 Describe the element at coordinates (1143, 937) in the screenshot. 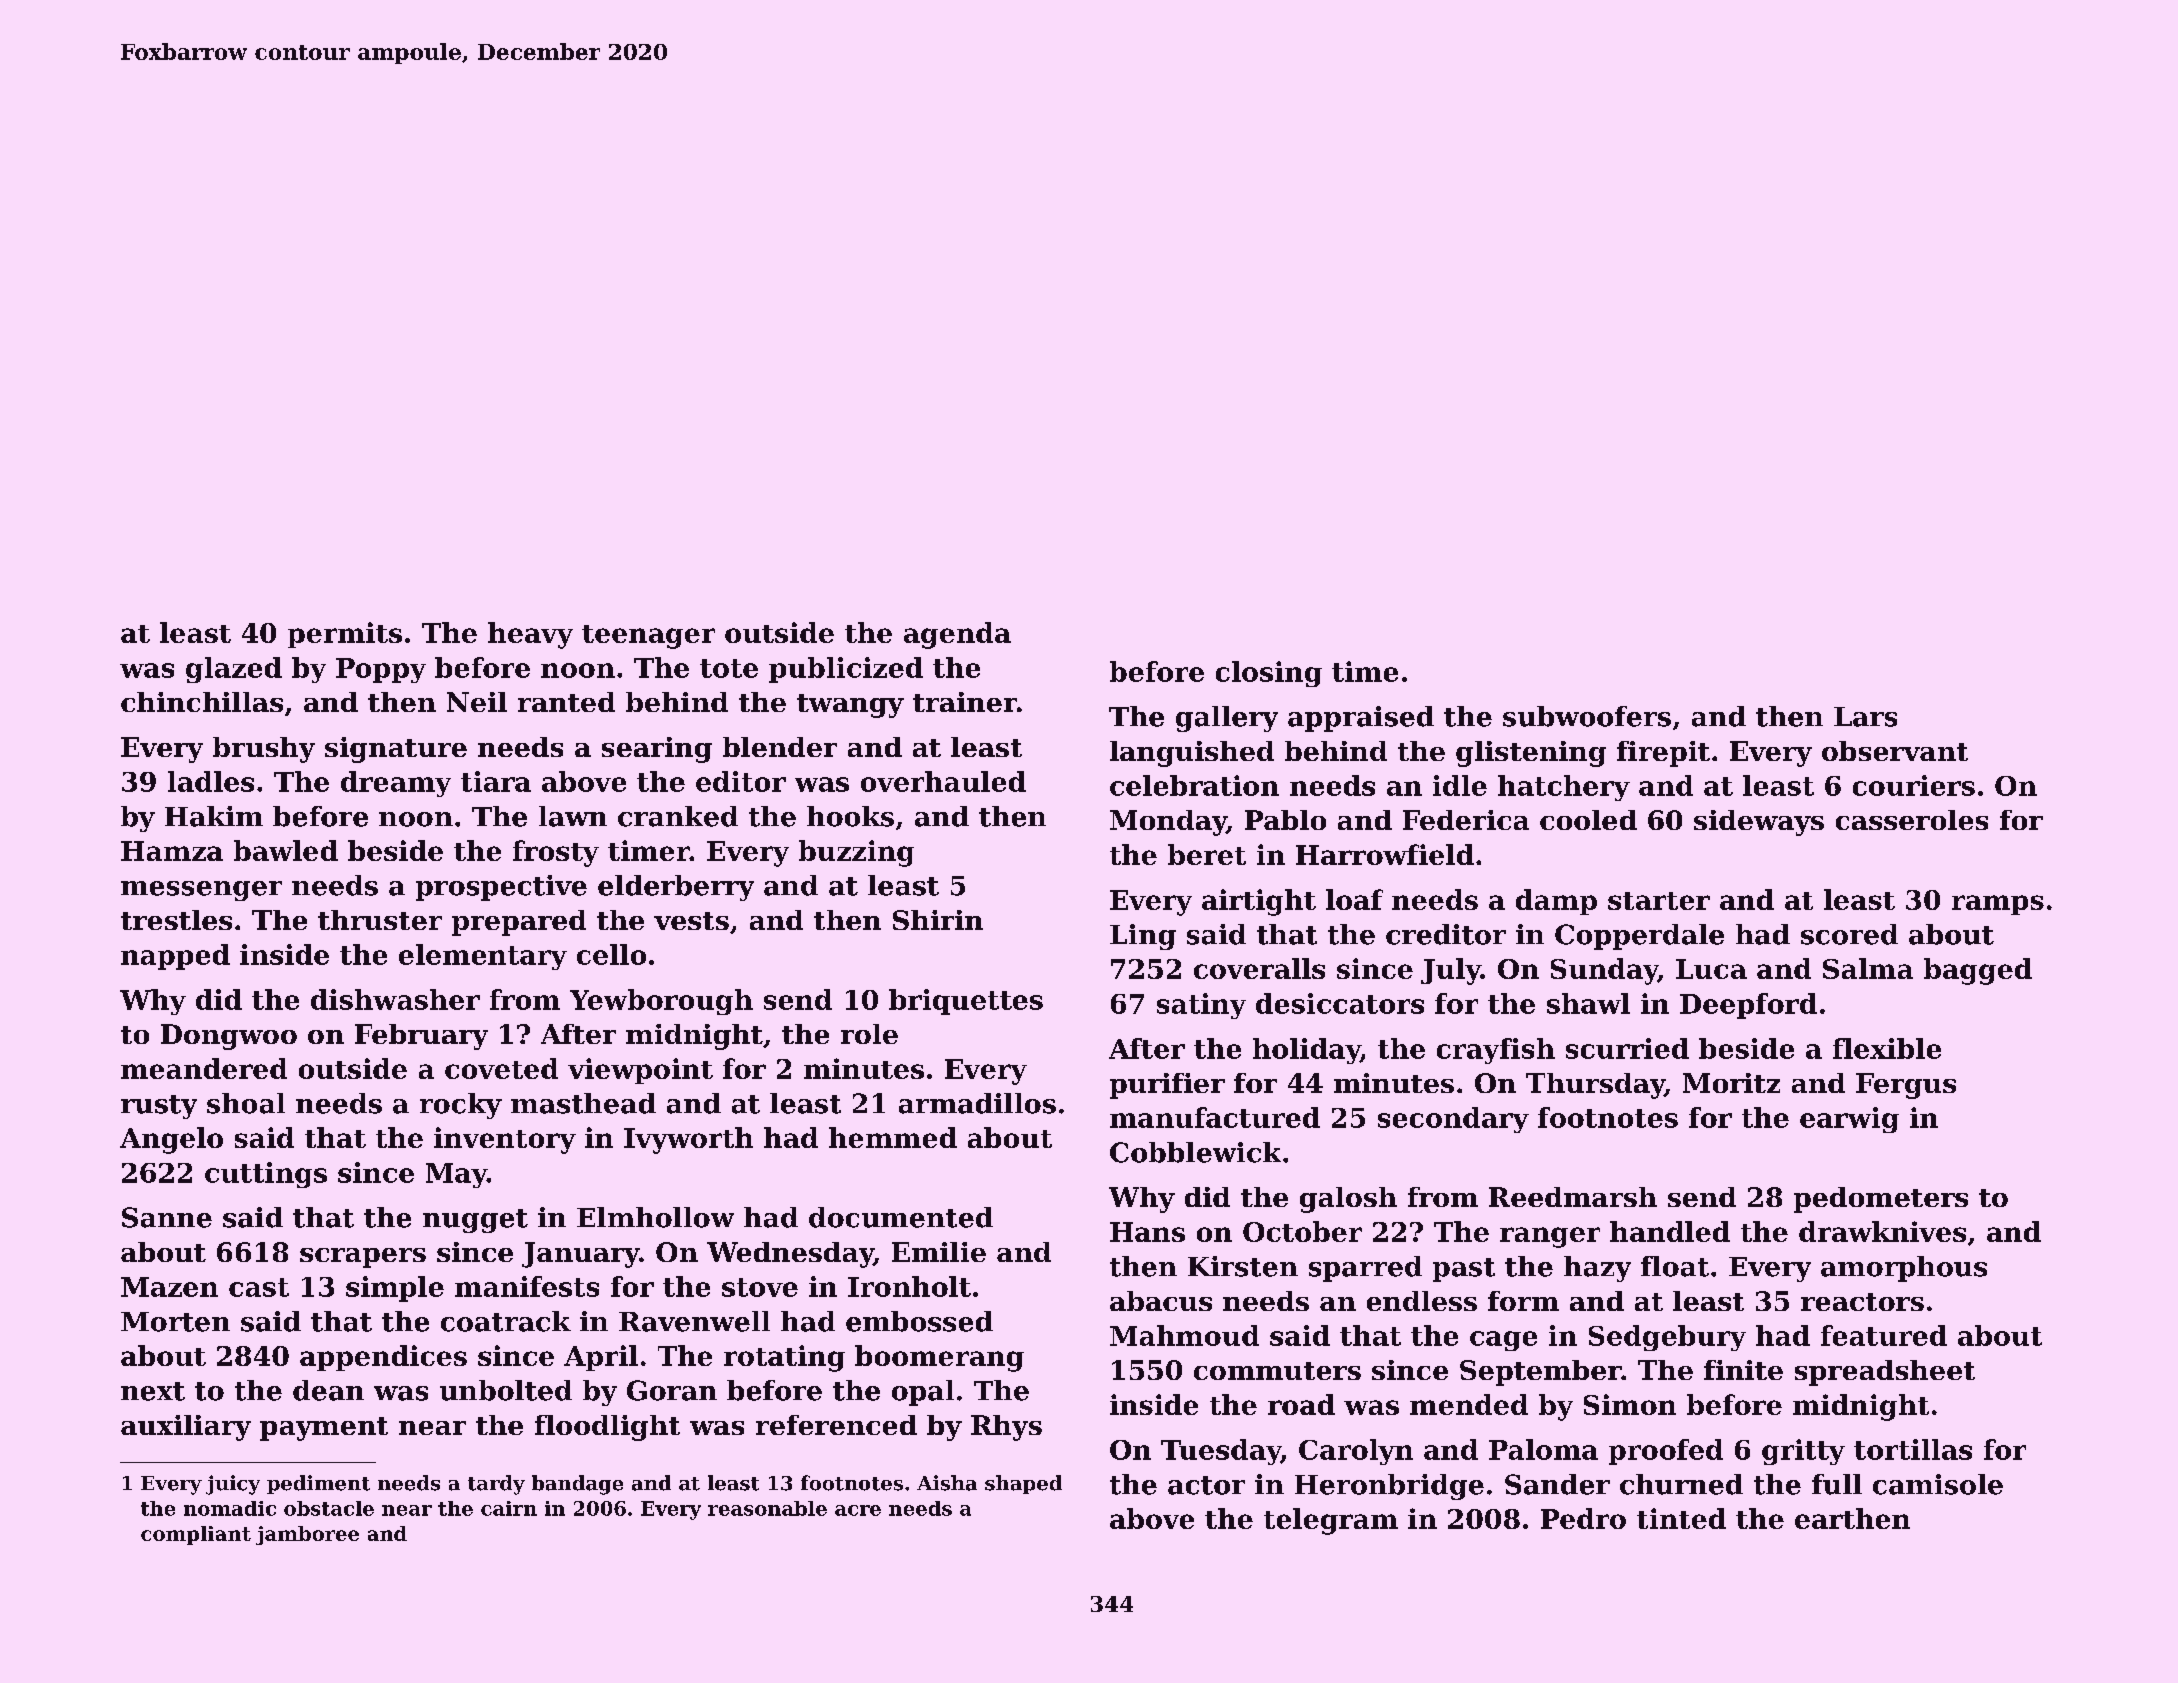

I see `Ling` at that location.
